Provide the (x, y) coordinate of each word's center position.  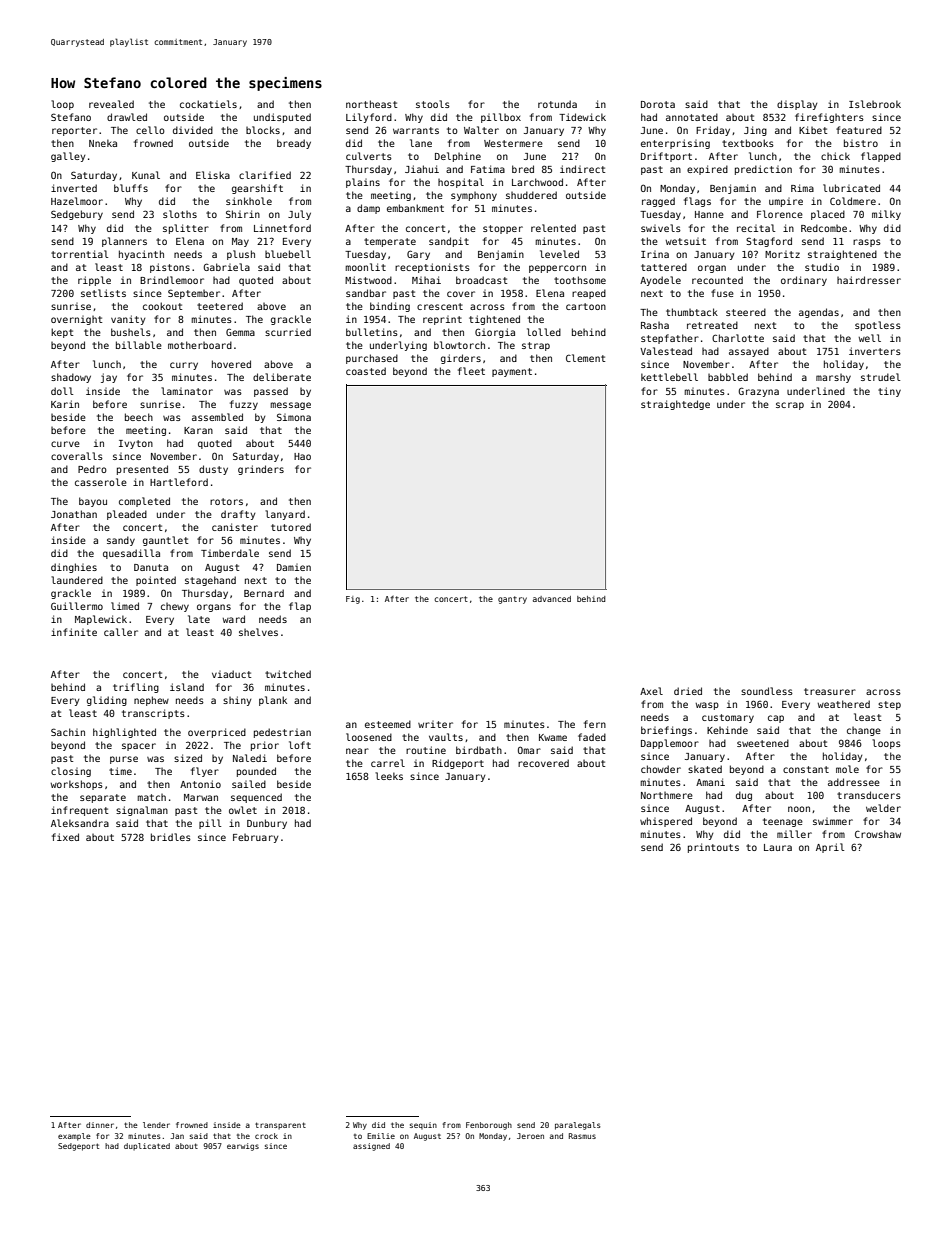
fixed (65, 837)
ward (234, 619)
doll (62, 391)
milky (886, 215)
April (830, 848)
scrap (790, 406)
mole (847, 769)
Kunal (146, 175)
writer (435, 724)
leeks (389, 776)
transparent (280, 1126)
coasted (366, 371)
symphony (474, 196)
